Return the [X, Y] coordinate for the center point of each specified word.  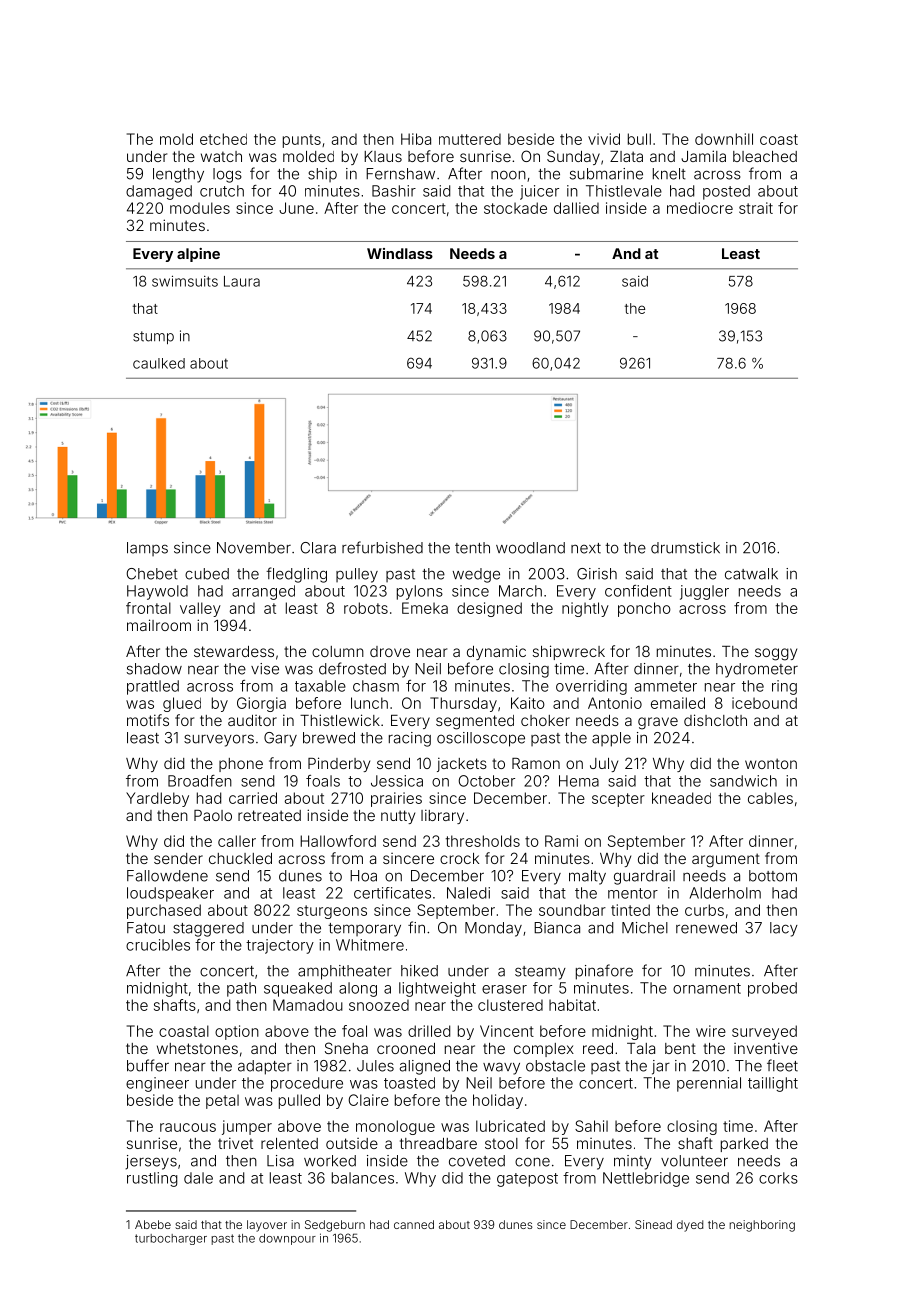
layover [267, 1226]
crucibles [158, 945]
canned [414, 1224]
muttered [470, 139]
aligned [425, 1067]
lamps [147, 549]
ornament [707, 988]
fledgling [296, 575]
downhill [724, 139]
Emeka [425, 608]
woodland [530, 548]
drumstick [685, 548]
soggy [776, 654]
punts [302, 141]
